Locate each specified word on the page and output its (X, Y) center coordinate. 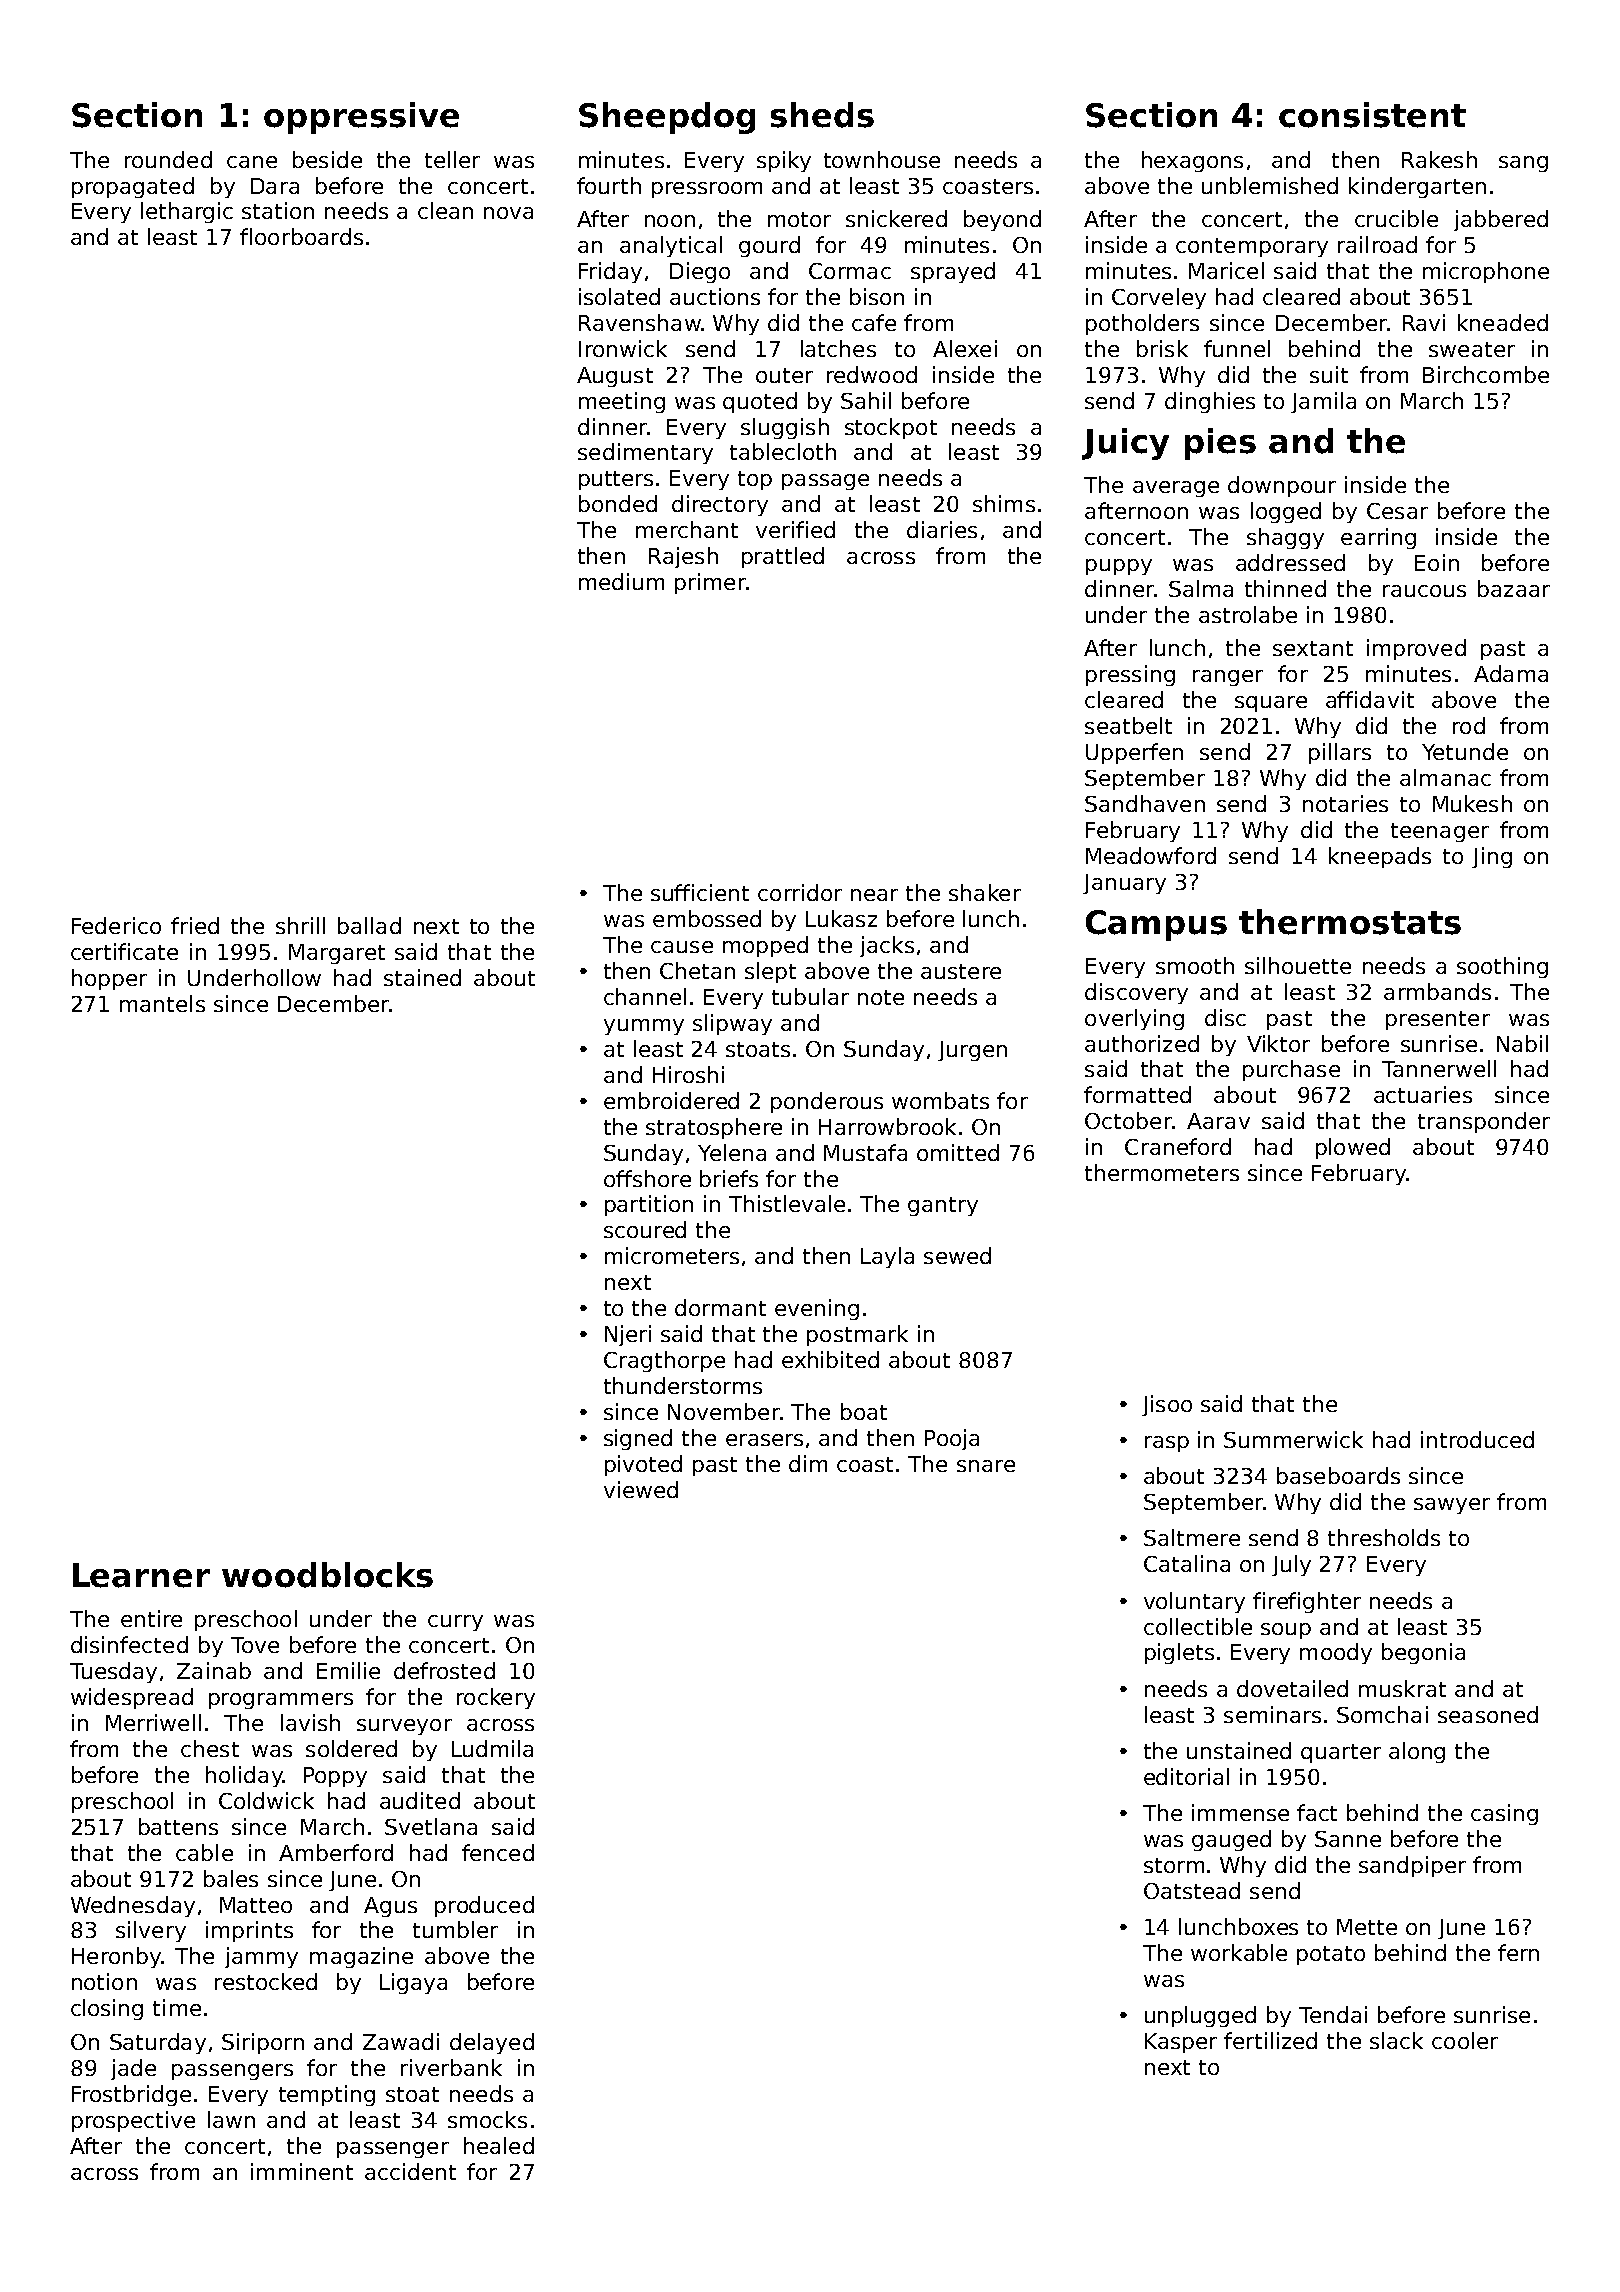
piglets (1179, 1653)
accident (410, 2171)
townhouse (882, 159)
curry (455, 1623)
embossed (707, 918)
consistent (1372, 115)
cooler (1465, 2040)
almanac (1445, 777)
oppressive (361, 118)
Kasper (1181, 2043)
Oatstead (1192, 1890)
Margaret (337, 954)
